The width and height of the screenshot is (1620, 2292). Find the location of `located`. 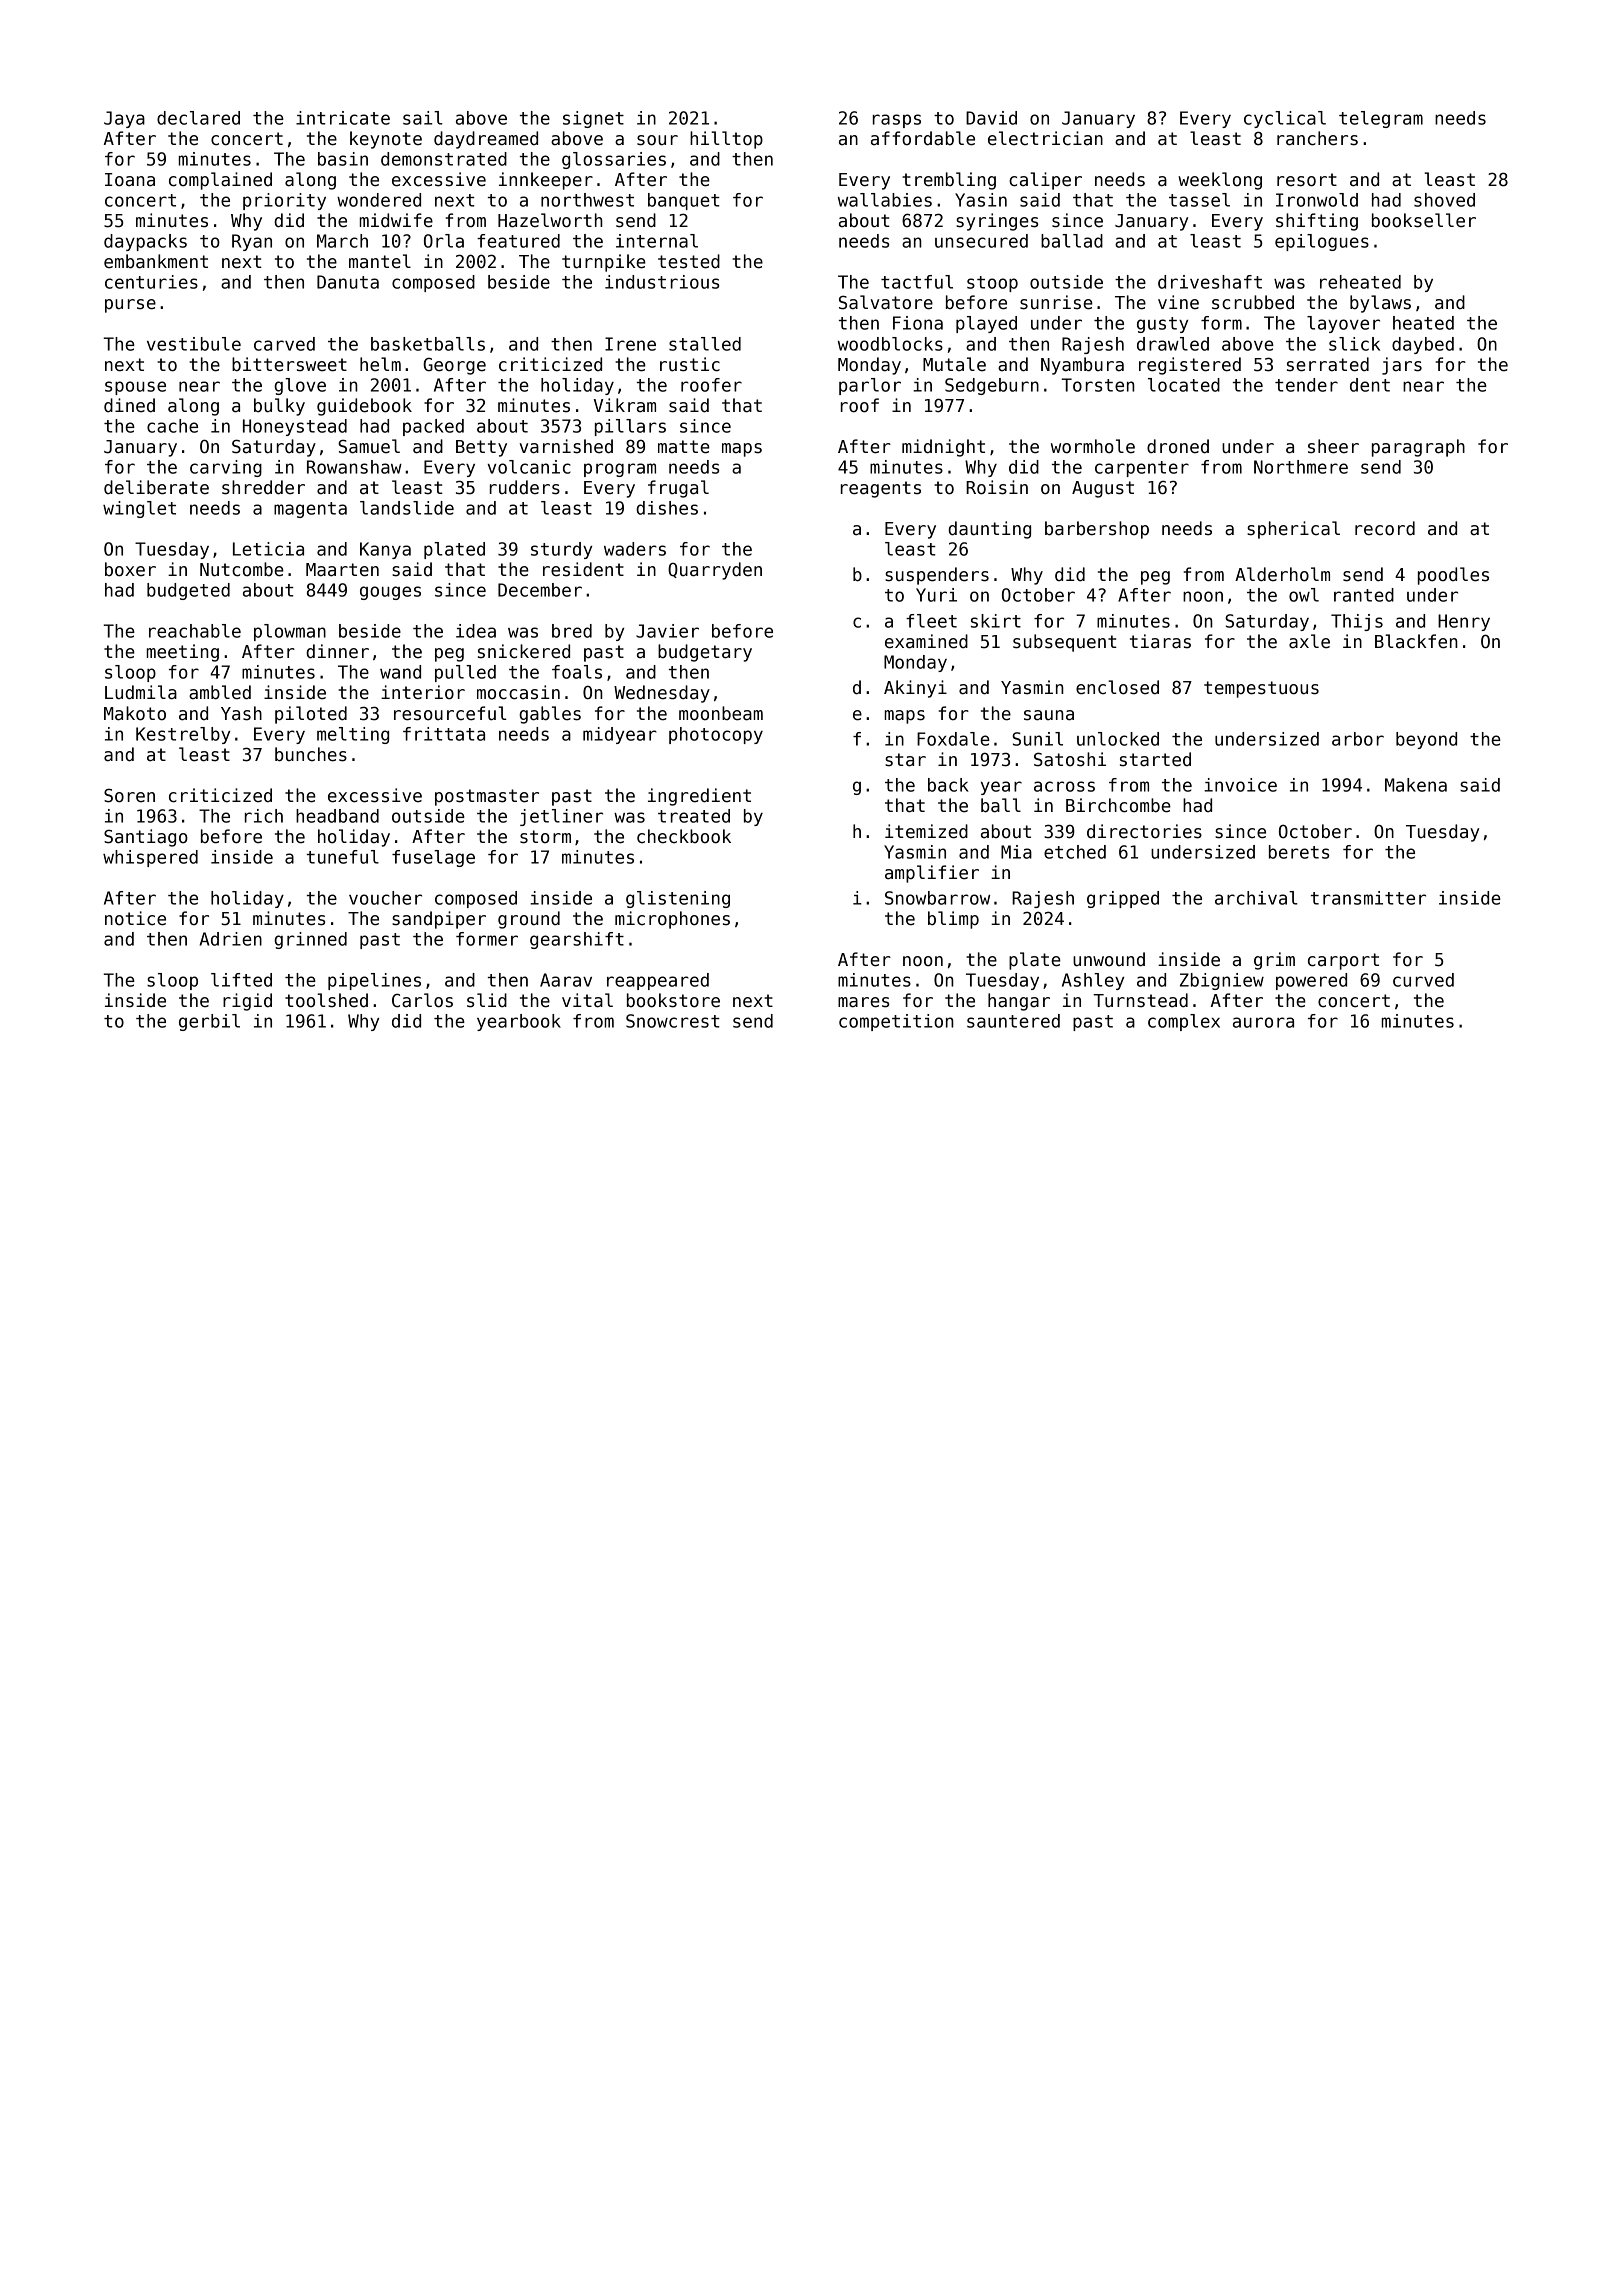

located is located at coordinates (1184, 385).
